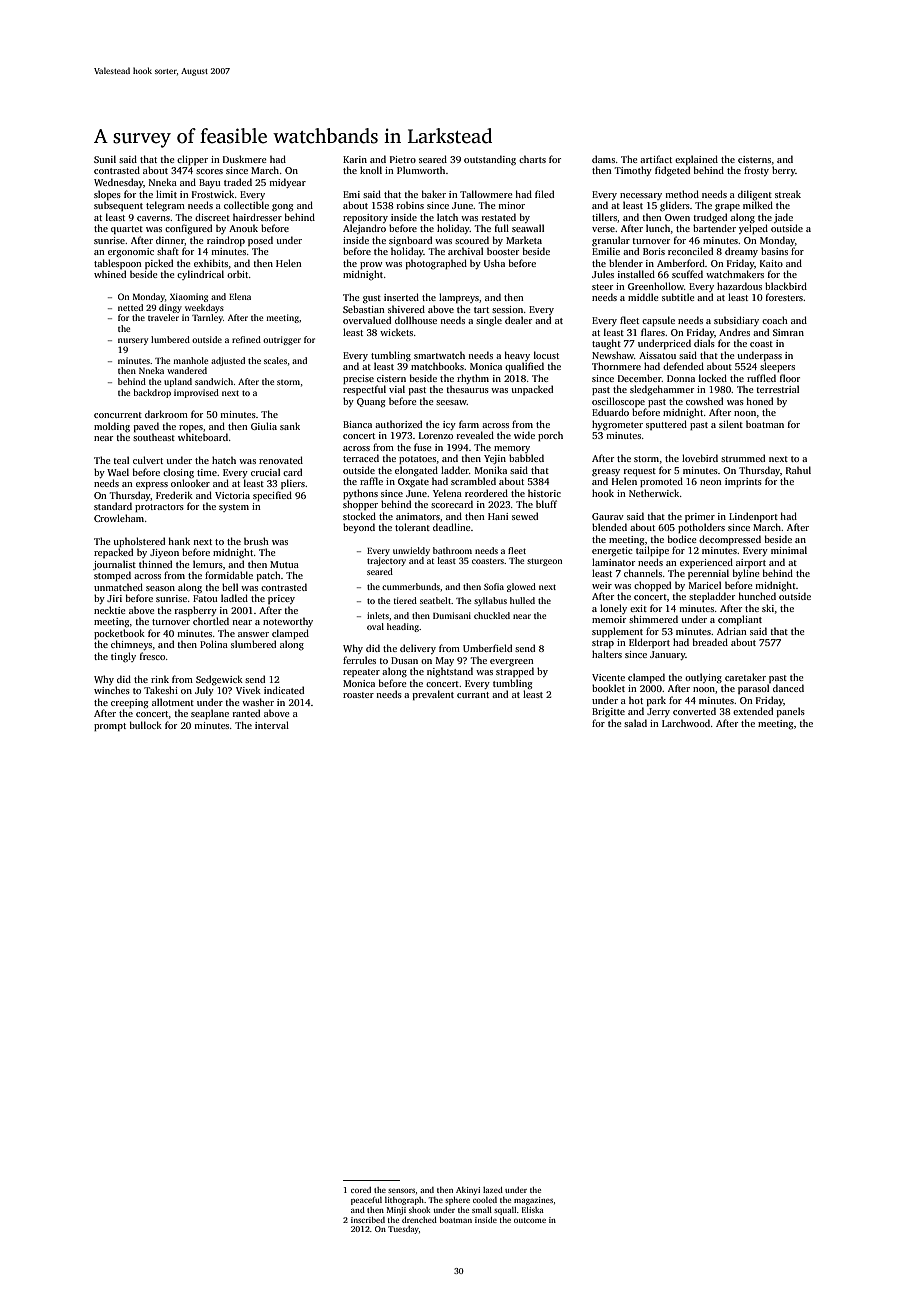  What do you see at coordinates (788, 332) in the screenshot?
I see `Simran` at bounding box center [788, 332].
